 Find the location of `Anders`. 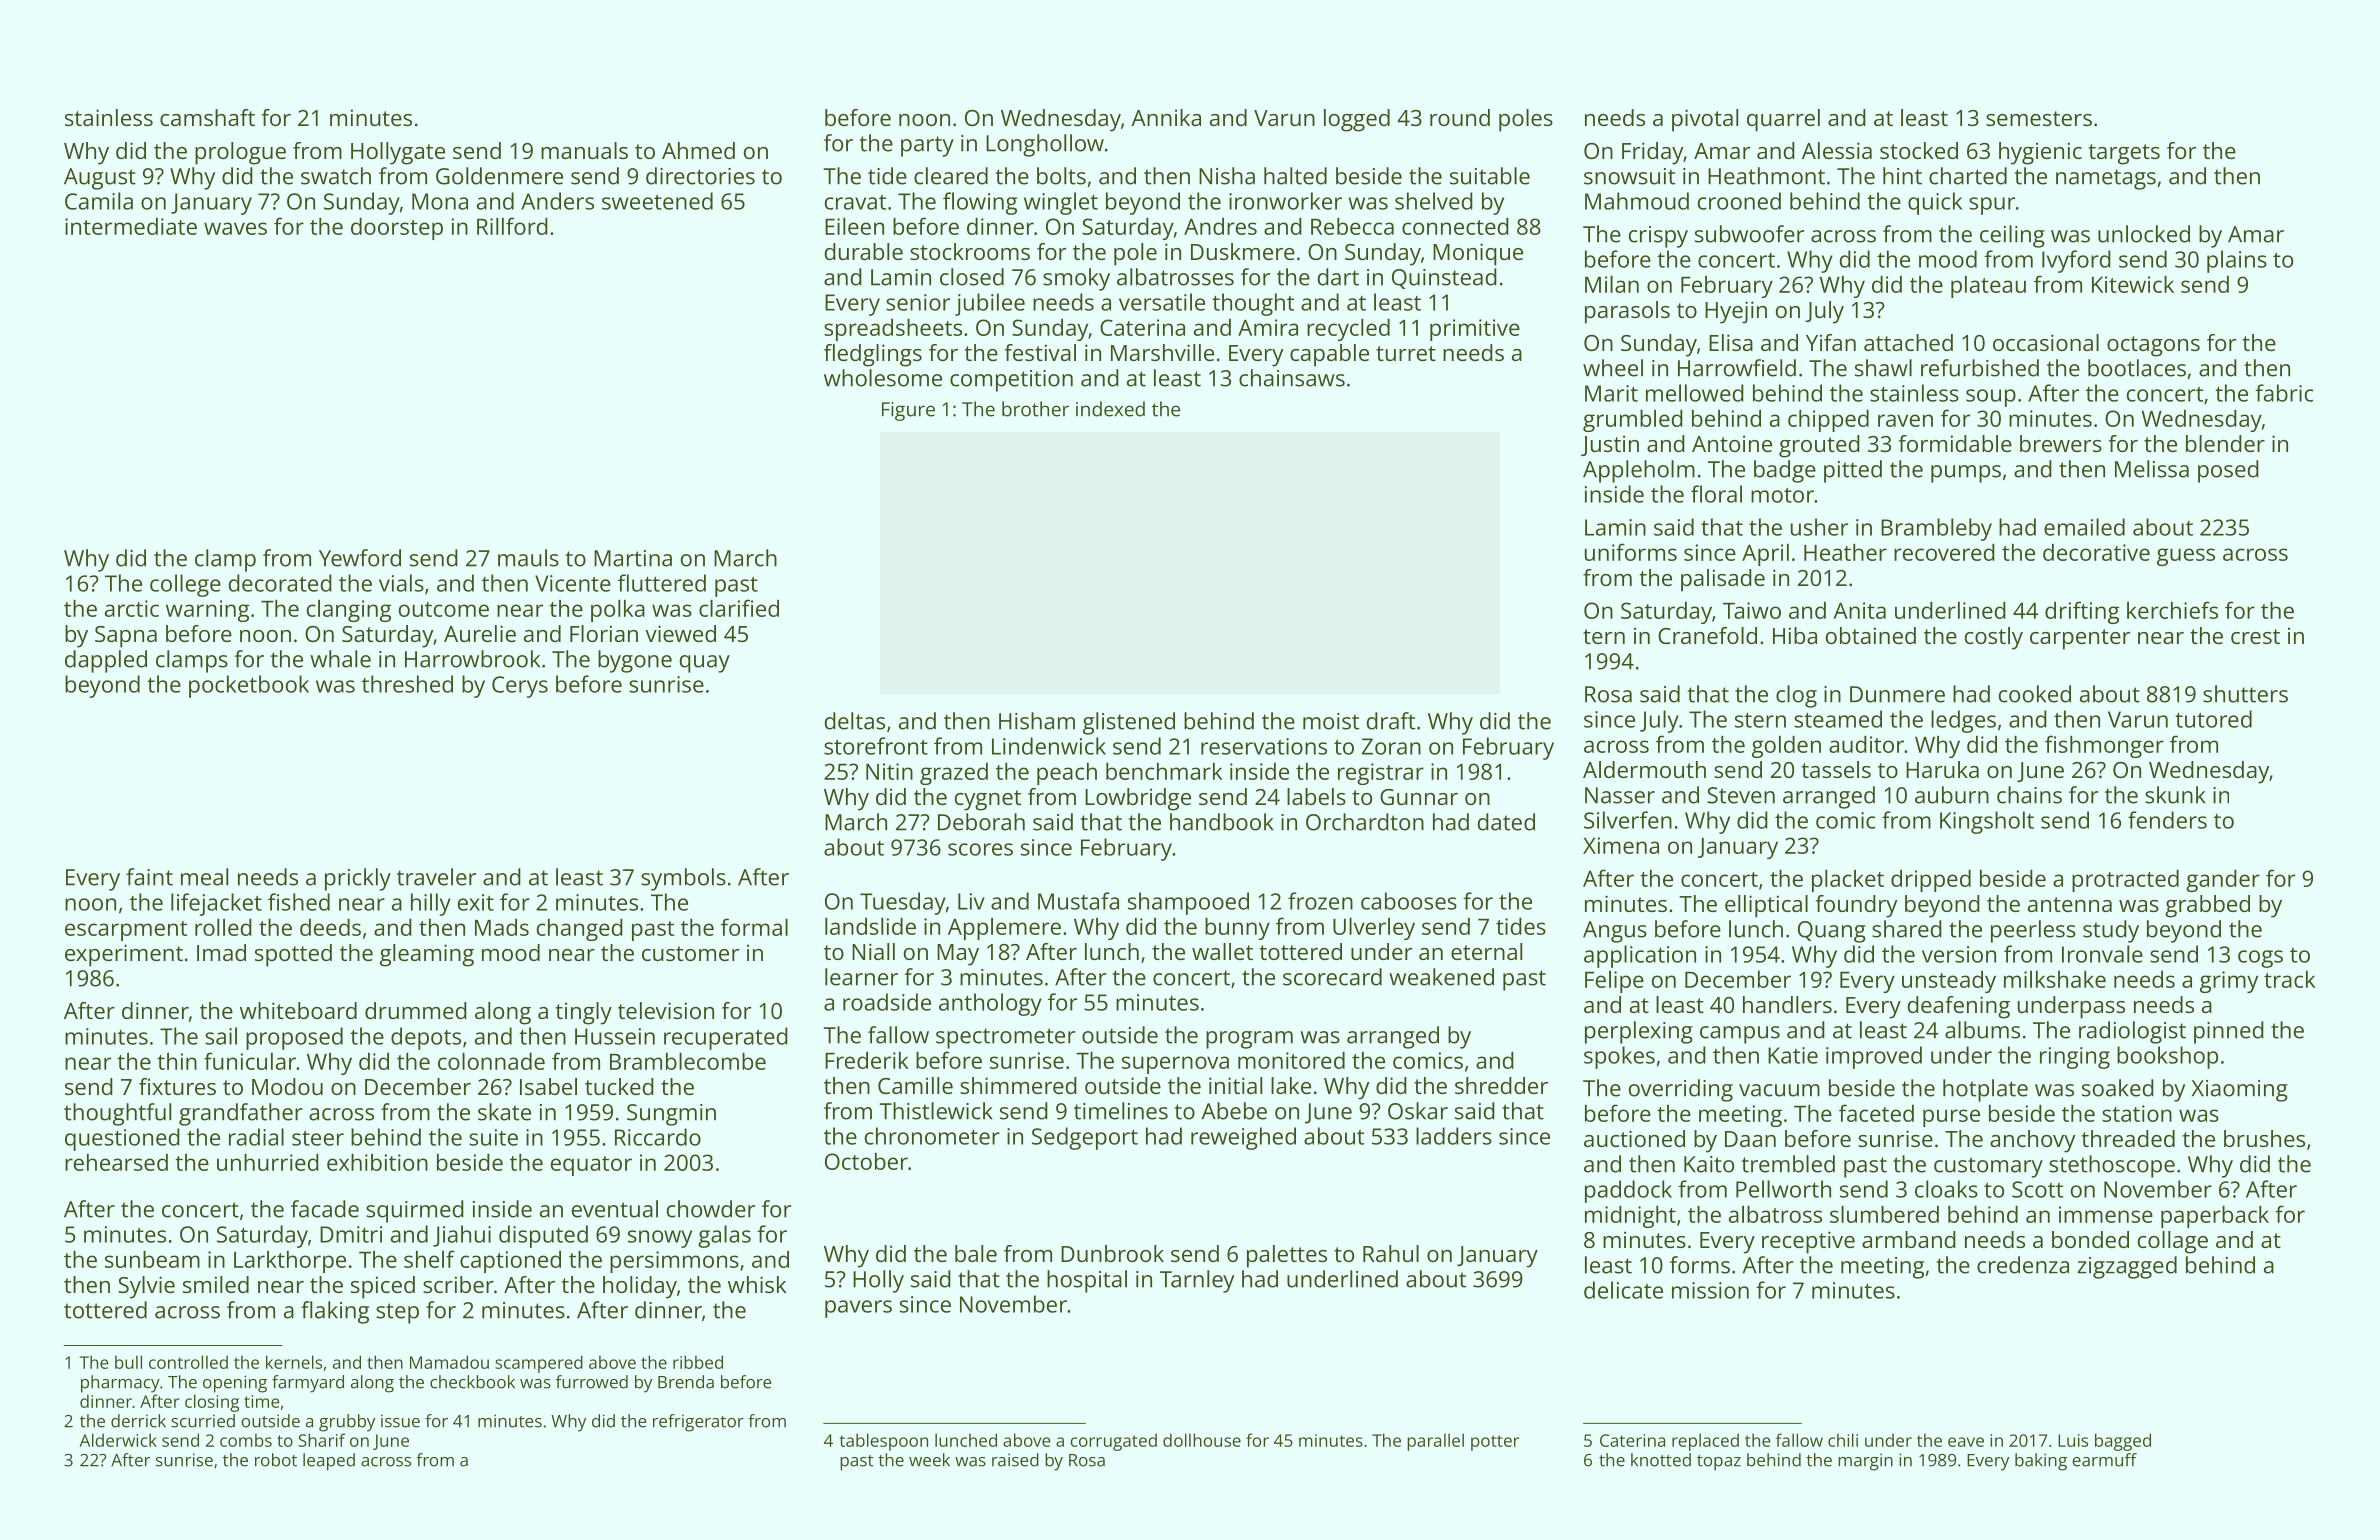

Anders is located at coordinates (557, 201).
